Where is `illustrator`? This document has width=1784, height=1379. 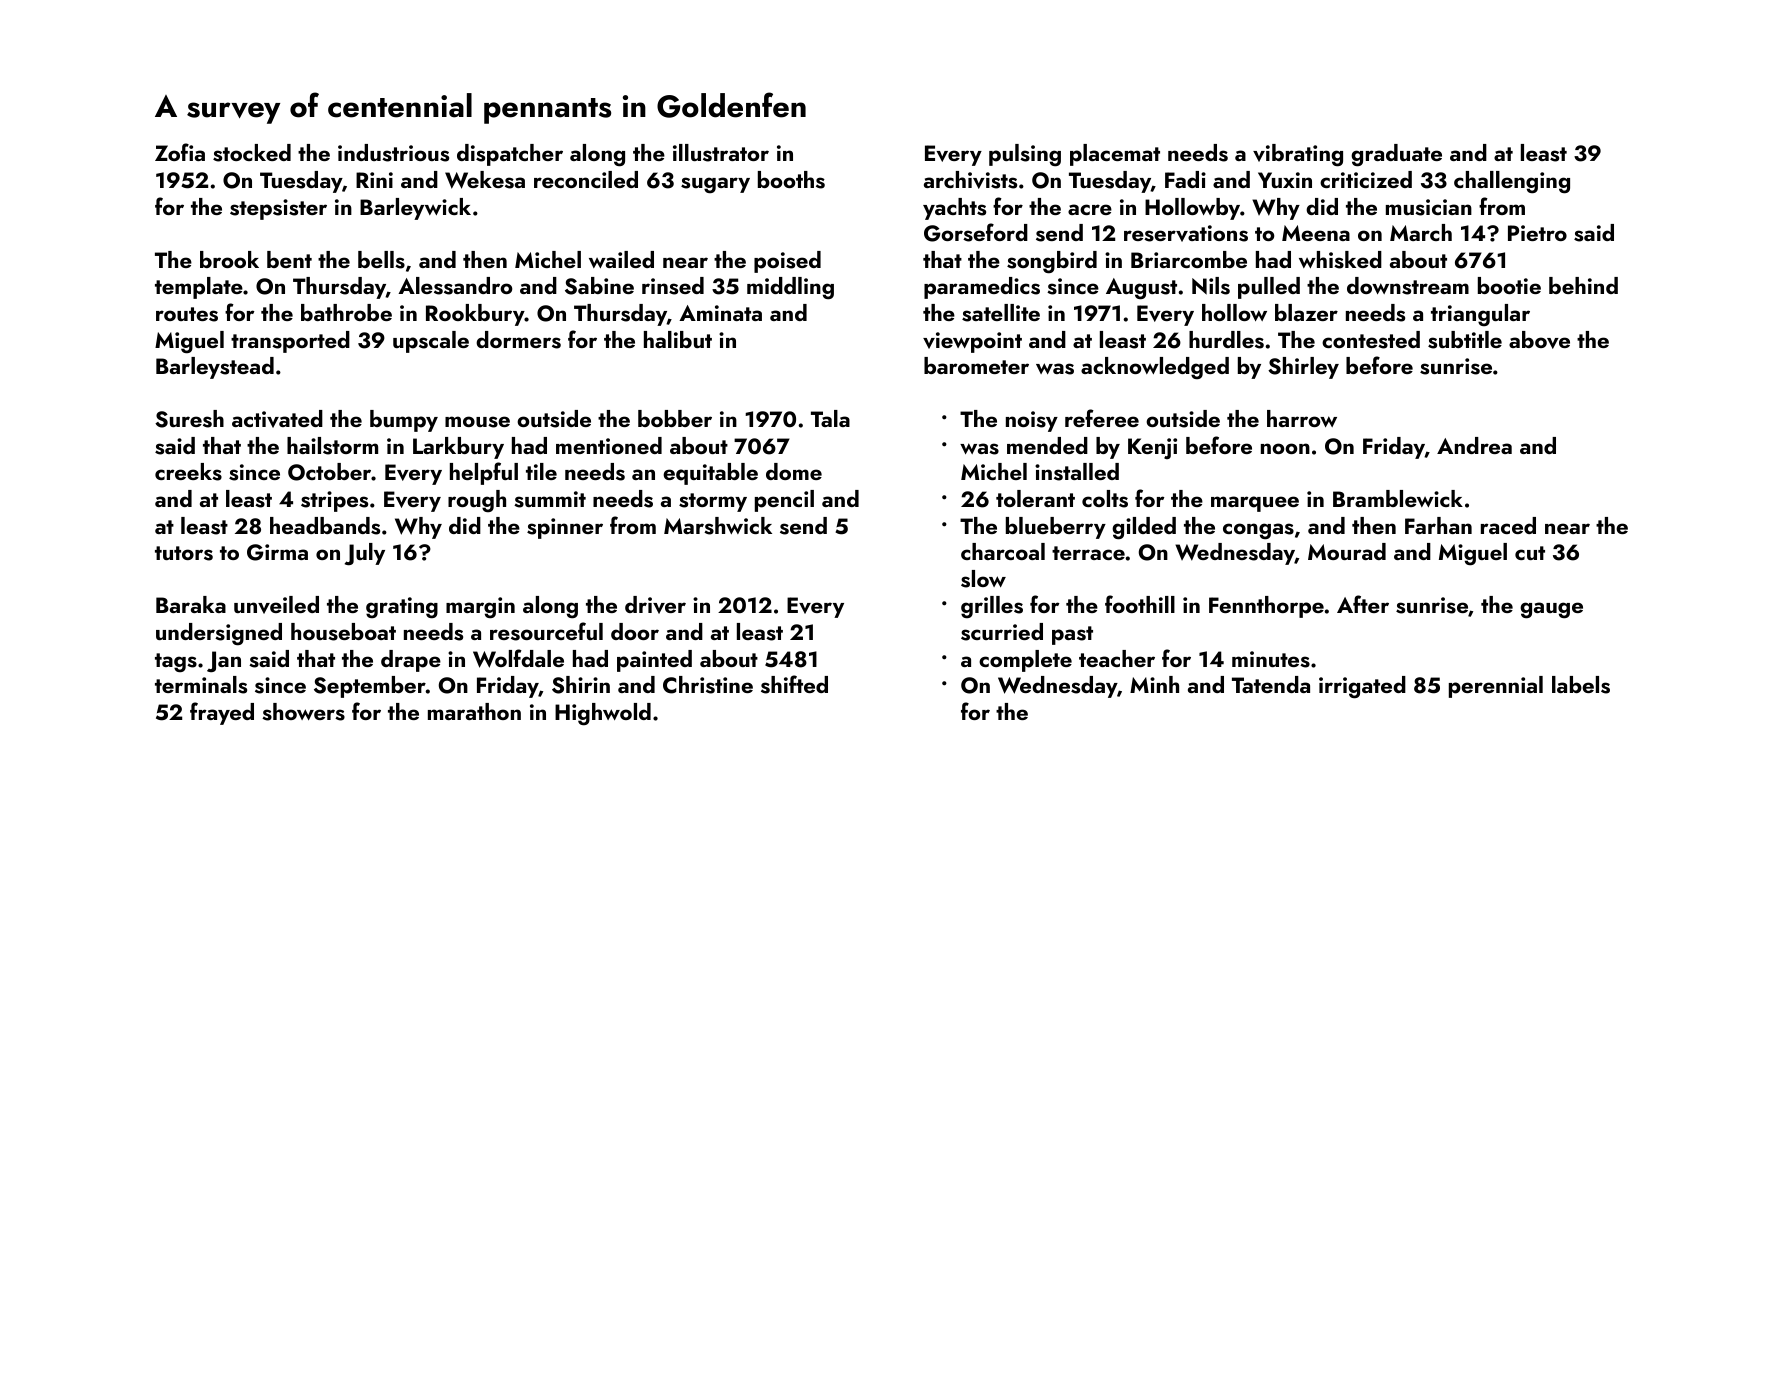 illustrator is located at coordinates (721, 153).
